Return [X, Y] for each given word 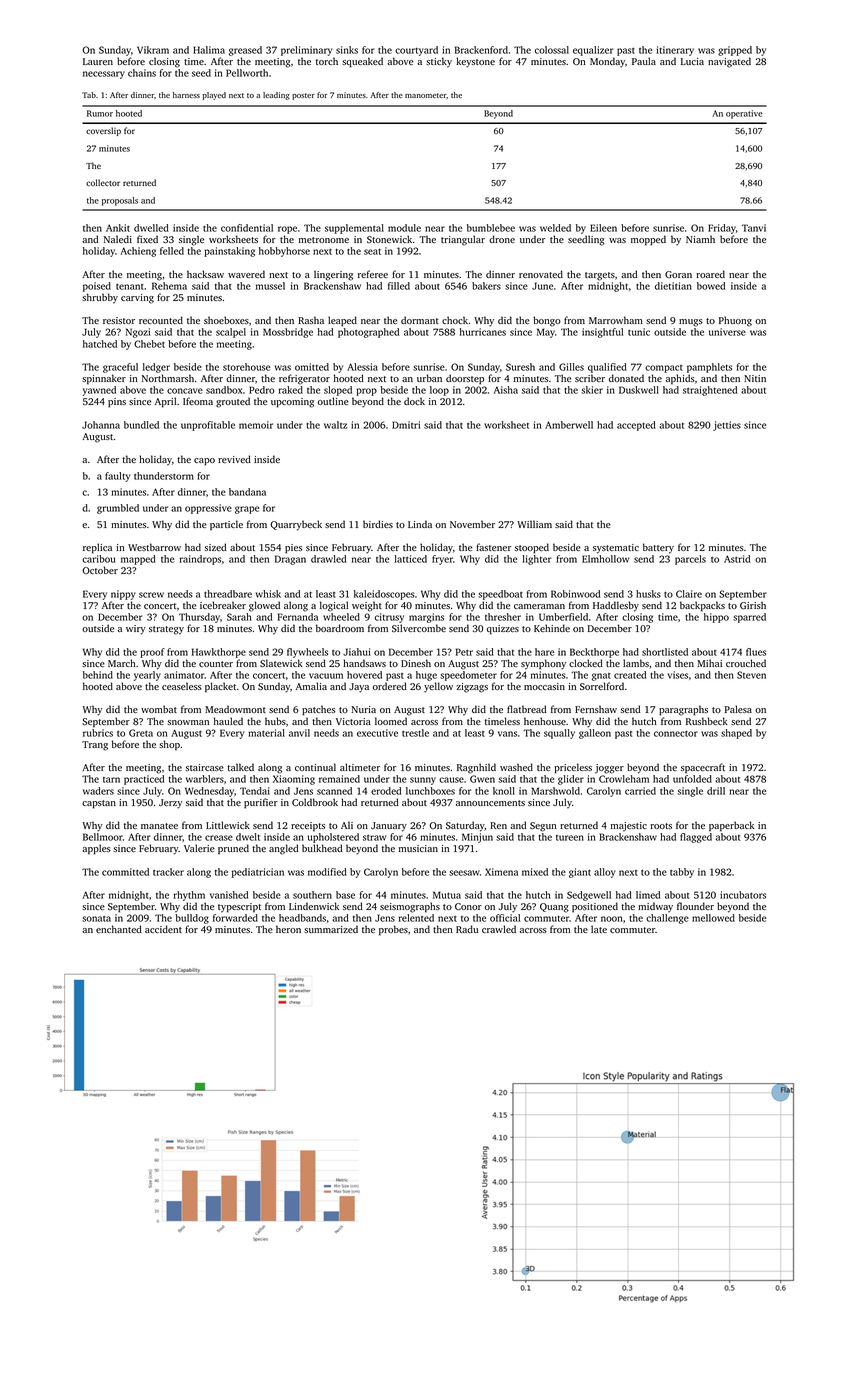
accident [163, 929]
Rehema [169, 286]
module [404, 228]
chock [455, 320]
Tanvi [754, 228]
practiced [144, 780]
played [214, 96]
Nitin [755, 378]
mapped [138, 560]
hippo [716, 618]
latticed [411, 559]
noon [611, 919]
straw [374, 838]
